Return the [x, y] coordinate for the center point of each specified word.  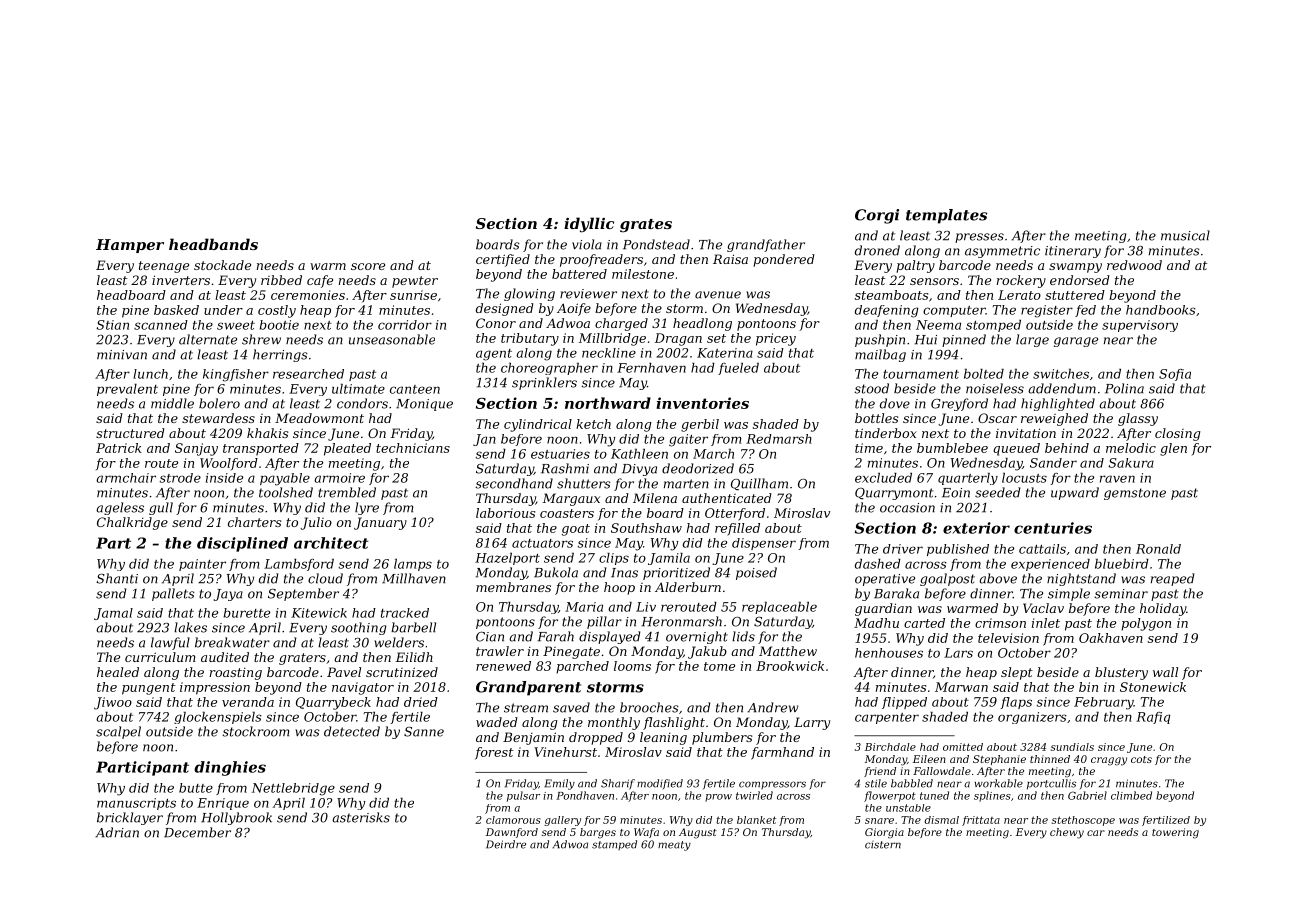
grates [646, 226]
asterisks [361, 817]
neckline [609, 353]
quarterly [968, 479]
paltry [915, 266]
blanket [756, 820]
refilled [737, 529]
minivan [122, 355]
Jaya [228, 595]
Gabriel [1087, 795]
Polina [1124, 388]
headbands [213, 244]
